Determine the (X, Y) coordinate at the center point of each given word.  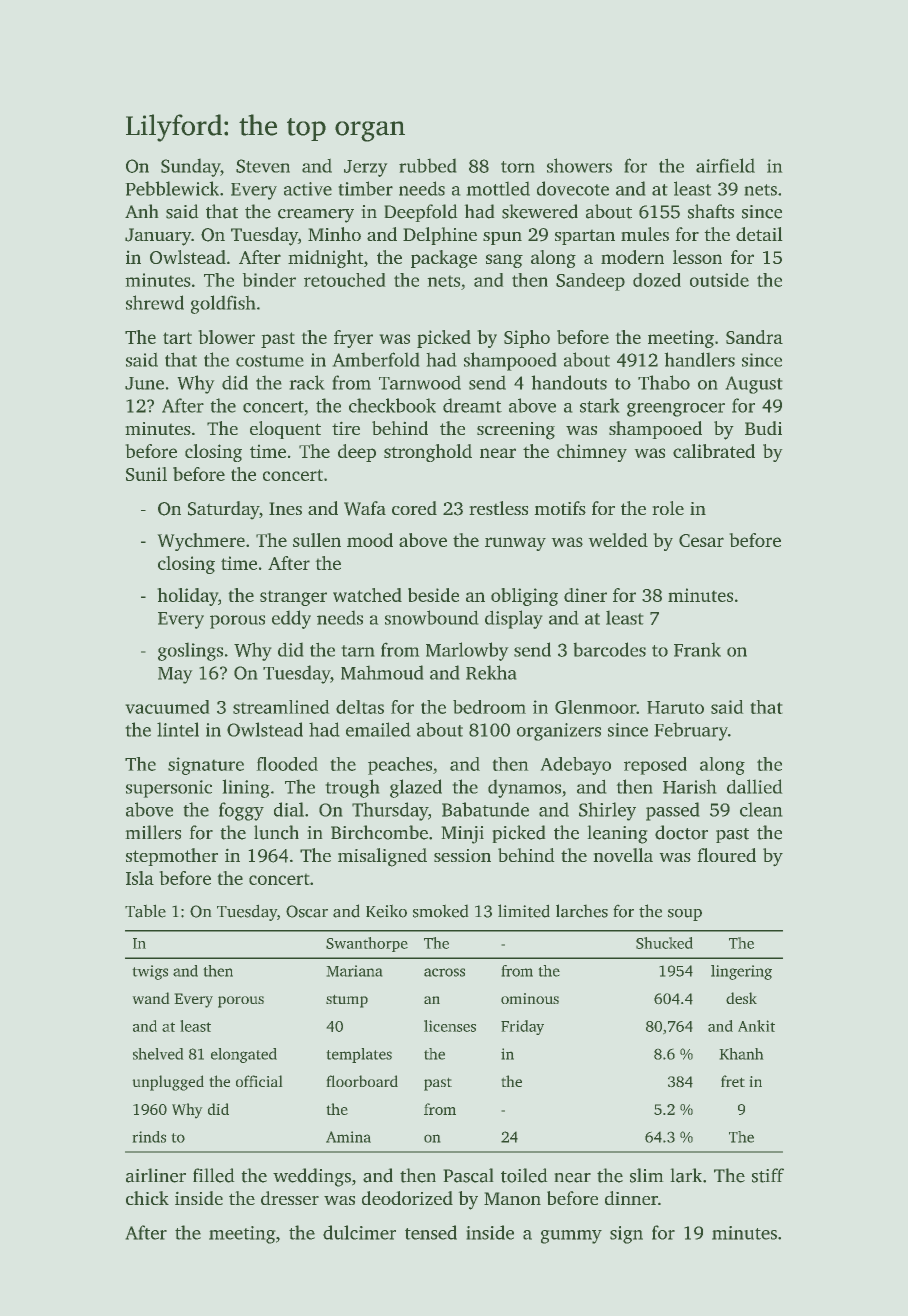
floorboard (362, 1081)
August (754, 385)
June (144, 383)
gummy (571, 1237)
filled (214, 1175)
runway (515, 544)
